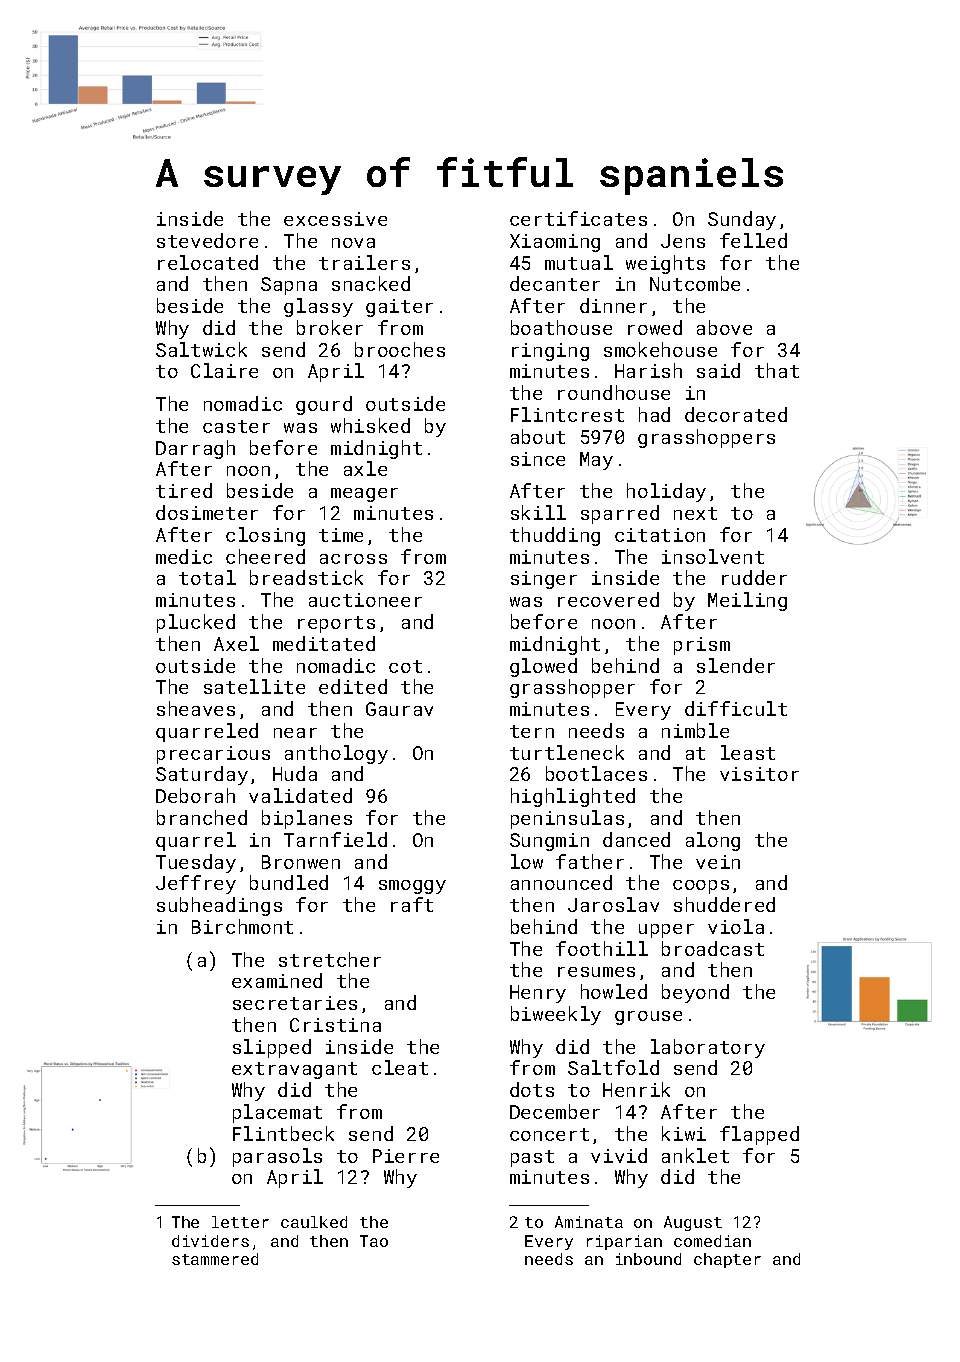 The image size is (960, 1362). I want to click on felled, so click(753, 240).
